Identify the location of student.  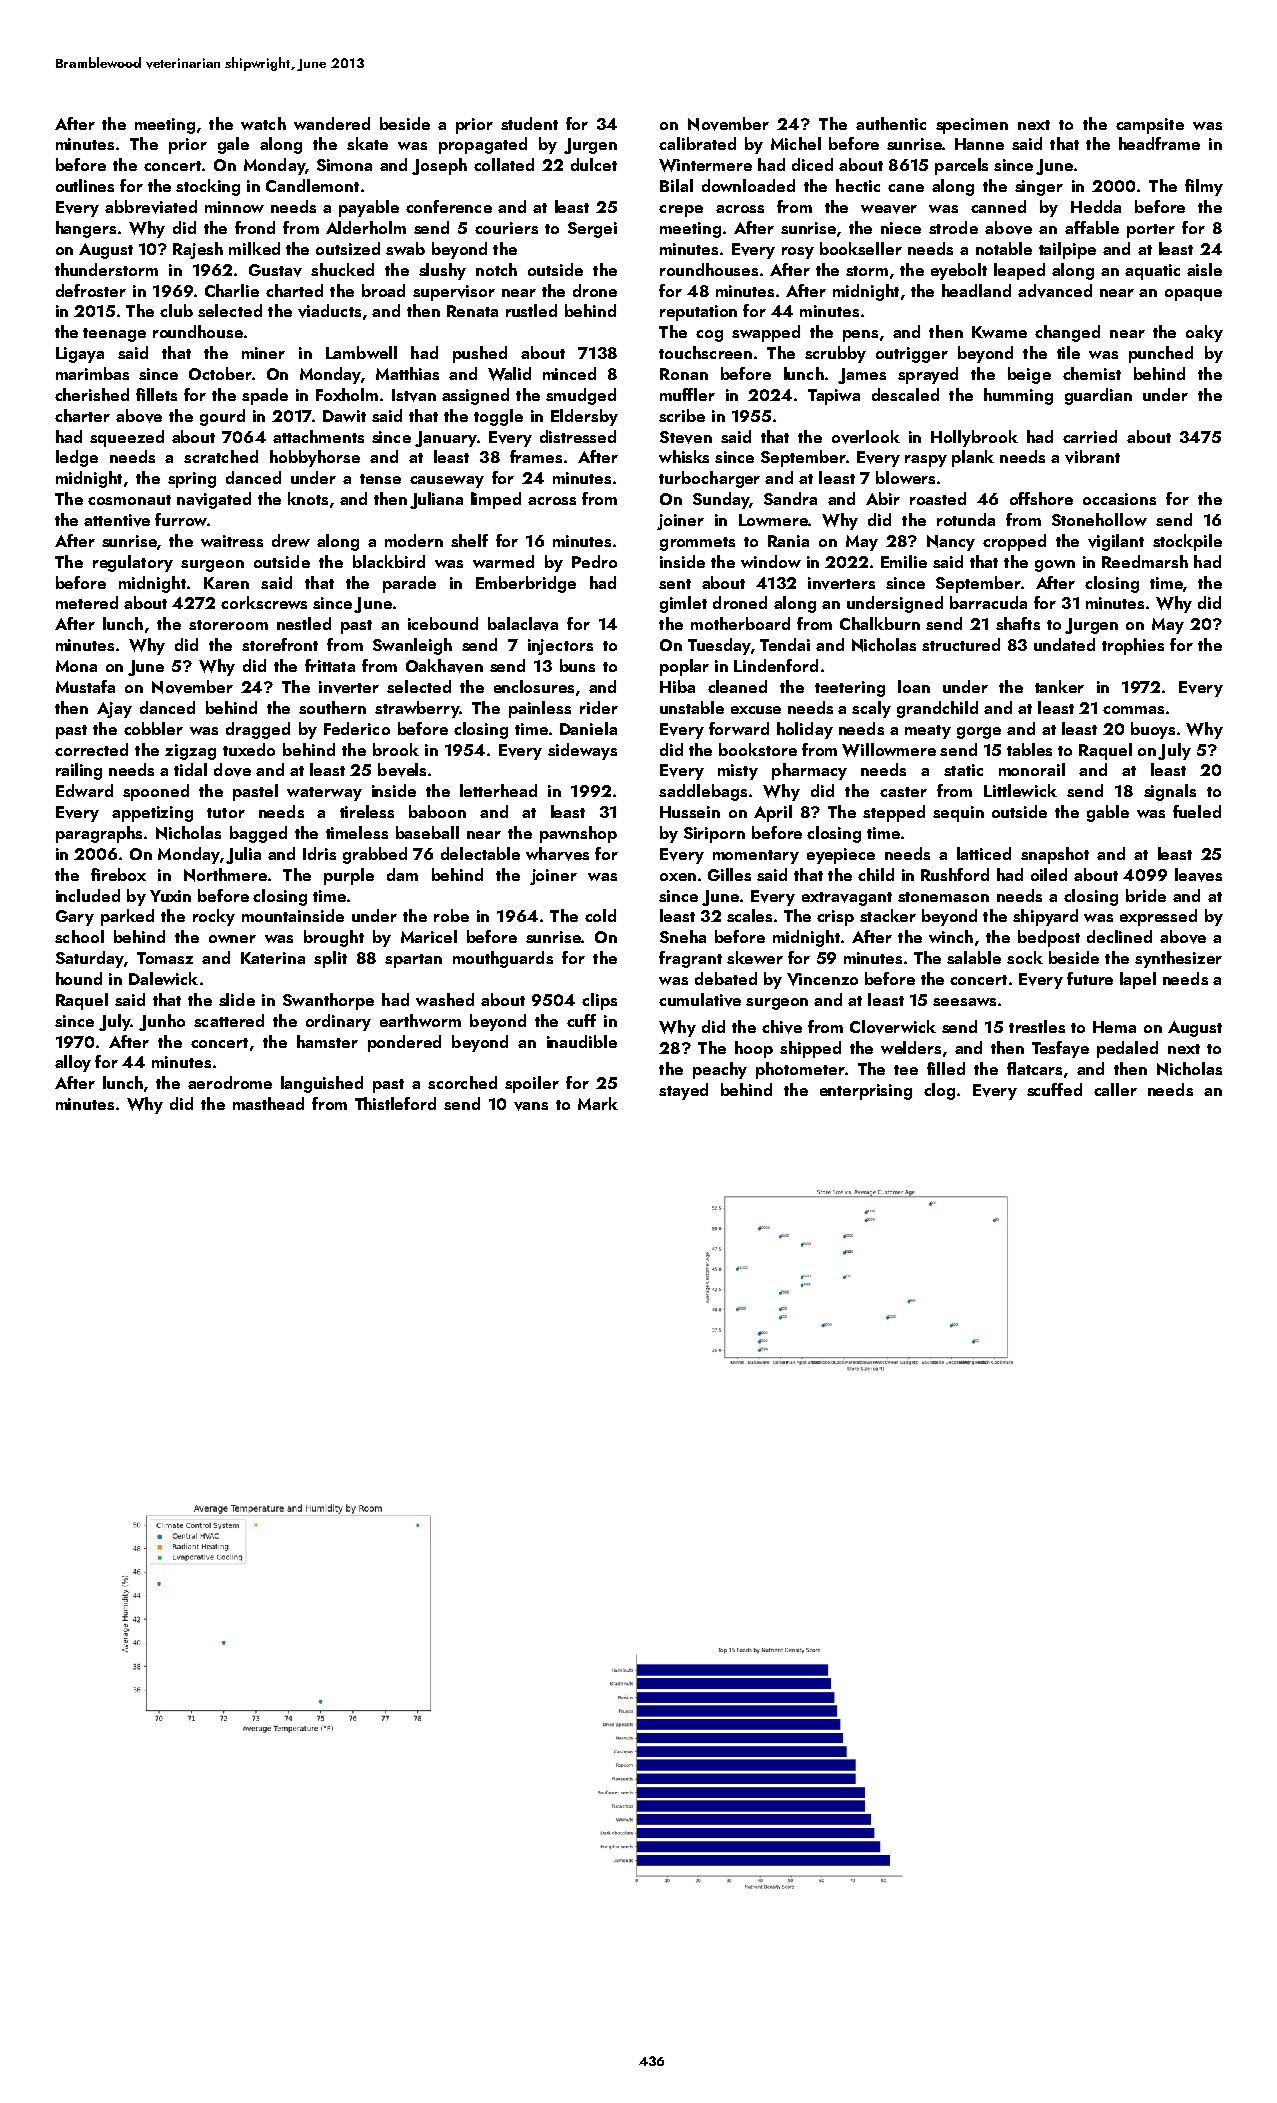
(529, 123).
